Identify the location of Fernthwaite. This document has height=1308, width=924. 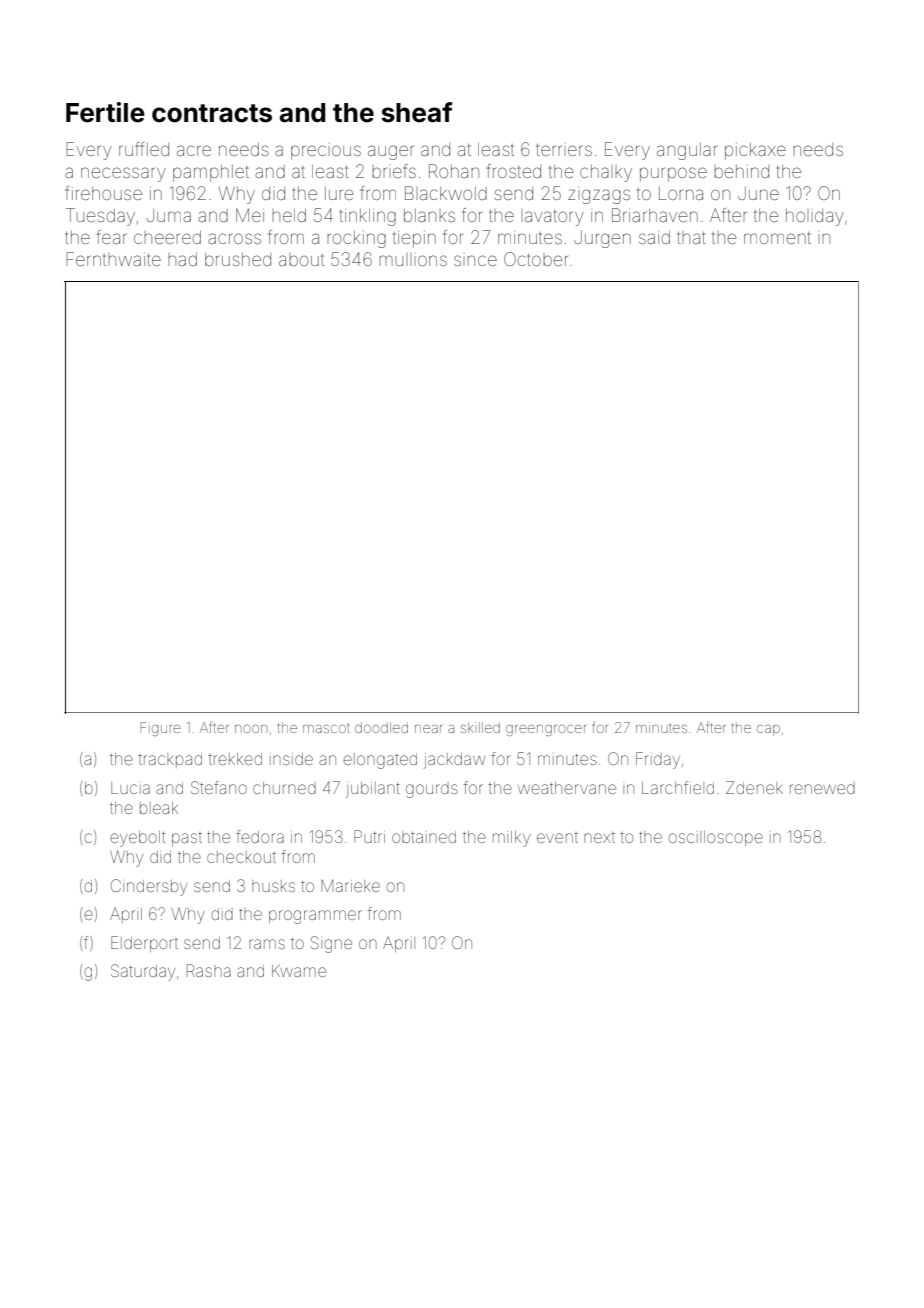
(113, 259).
